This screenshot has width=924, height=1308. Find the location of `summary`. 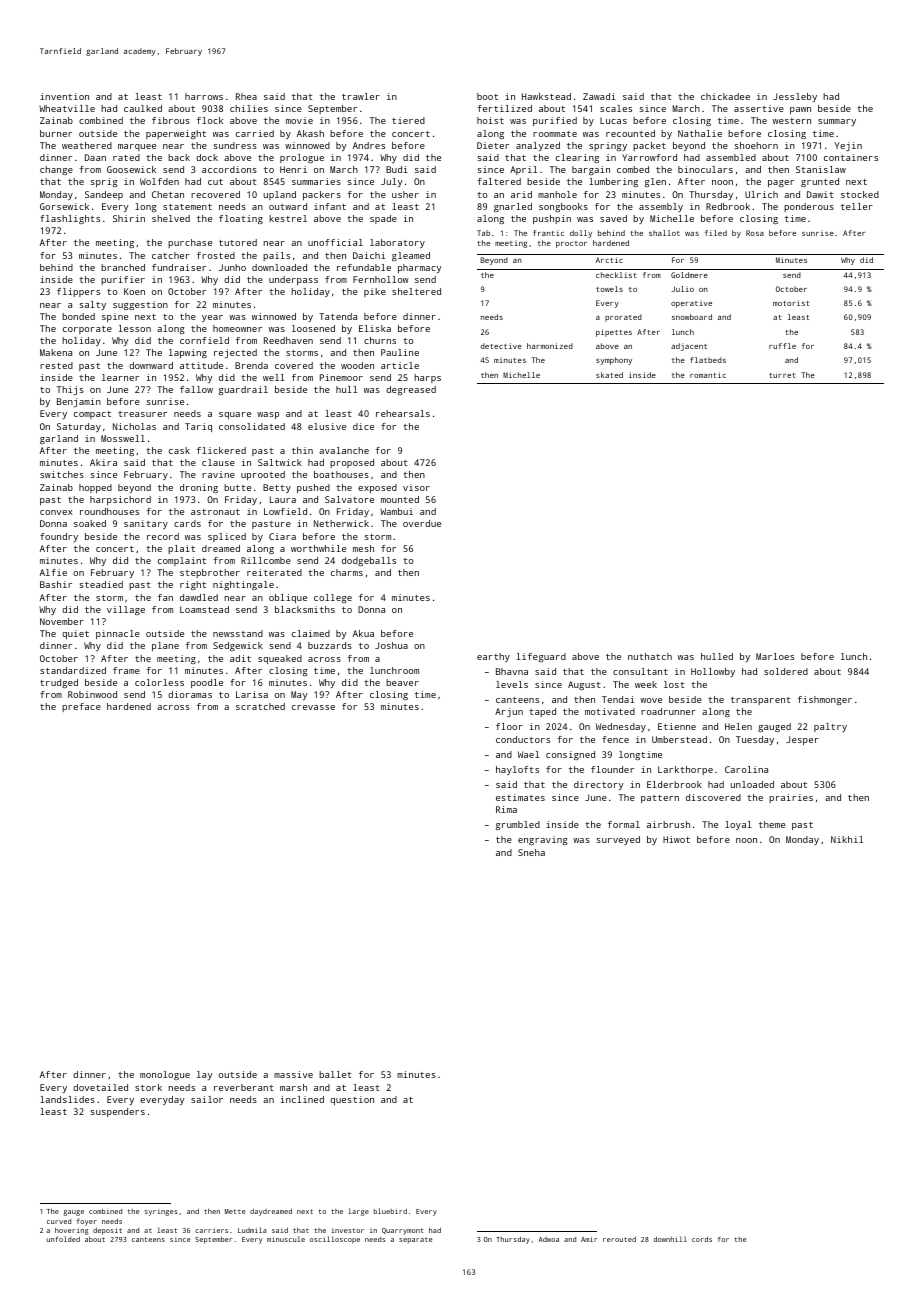

summary is located at coordinates (837, 122).
